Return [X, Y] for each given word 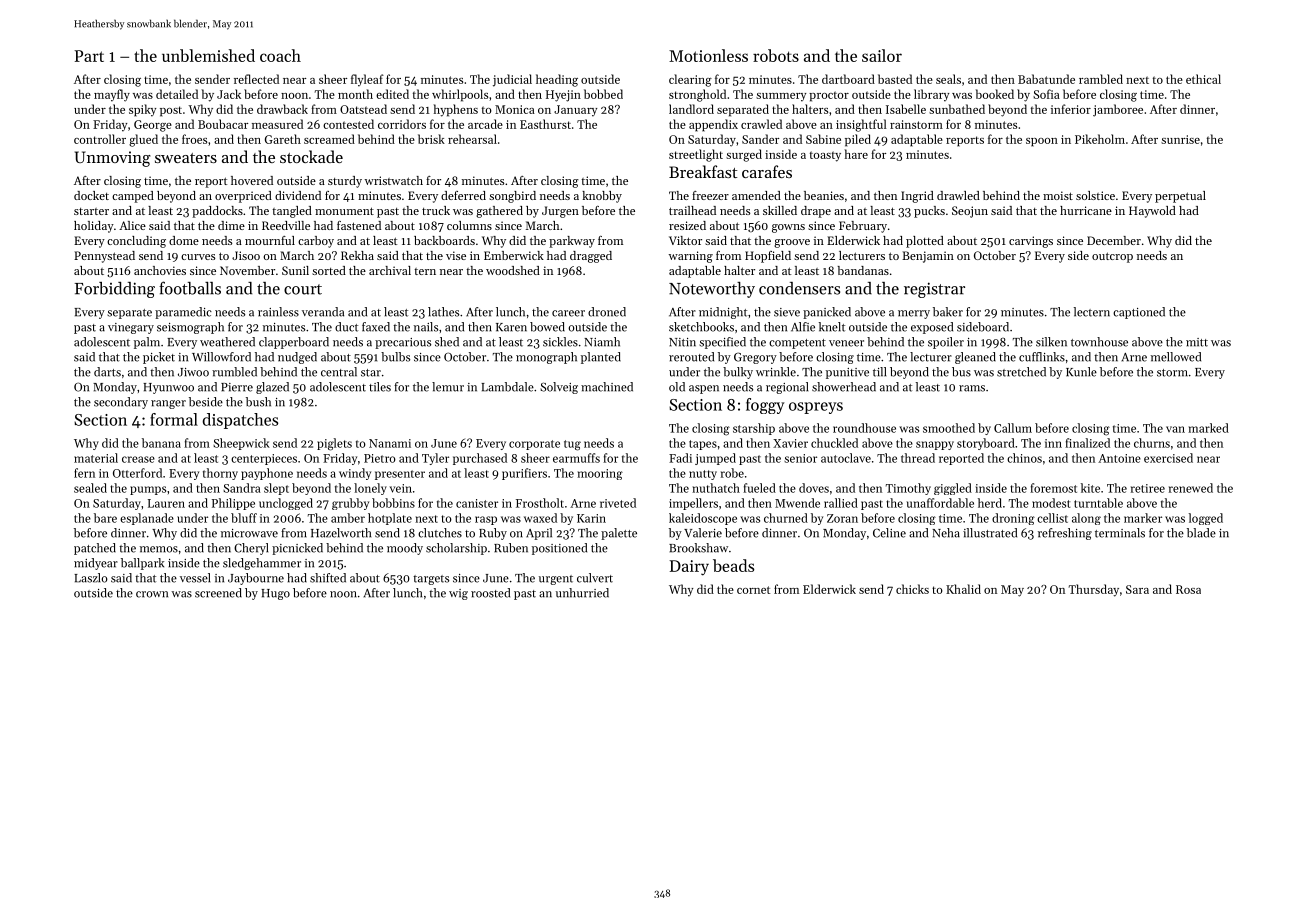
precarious [403, 343]
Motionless [708, 55]
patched [95, 549]
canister [477, 503]
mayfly [112, 95]
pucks [929, 212]
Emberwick [514, 255]
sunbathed [957, 109]
